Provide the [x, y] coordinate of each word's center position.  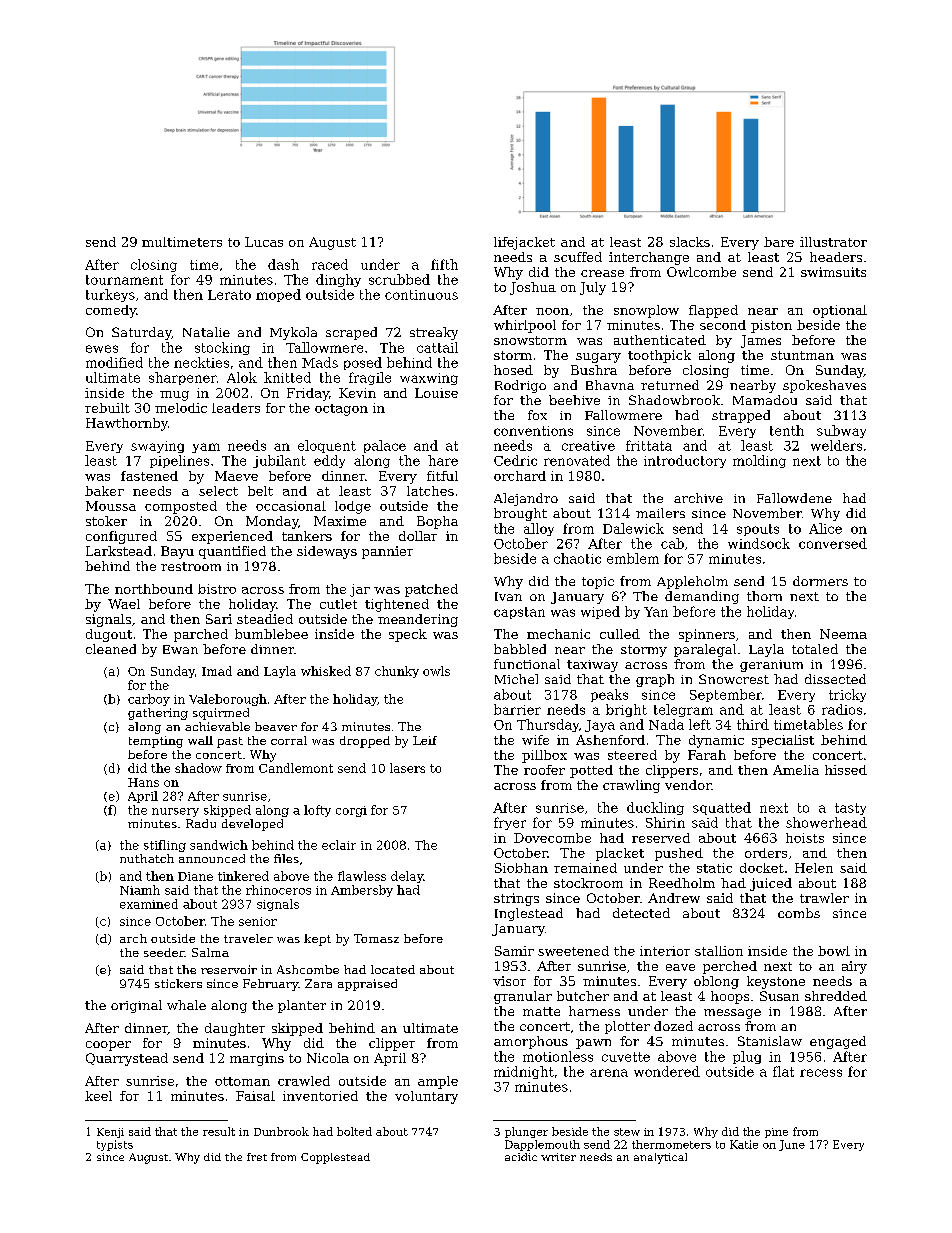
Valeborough [228, 700]
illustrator [833, 242]
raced [330, 264]
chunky [397, 672]
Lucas [264, 242]
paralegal [705, 650]
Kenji [110, 1133]
